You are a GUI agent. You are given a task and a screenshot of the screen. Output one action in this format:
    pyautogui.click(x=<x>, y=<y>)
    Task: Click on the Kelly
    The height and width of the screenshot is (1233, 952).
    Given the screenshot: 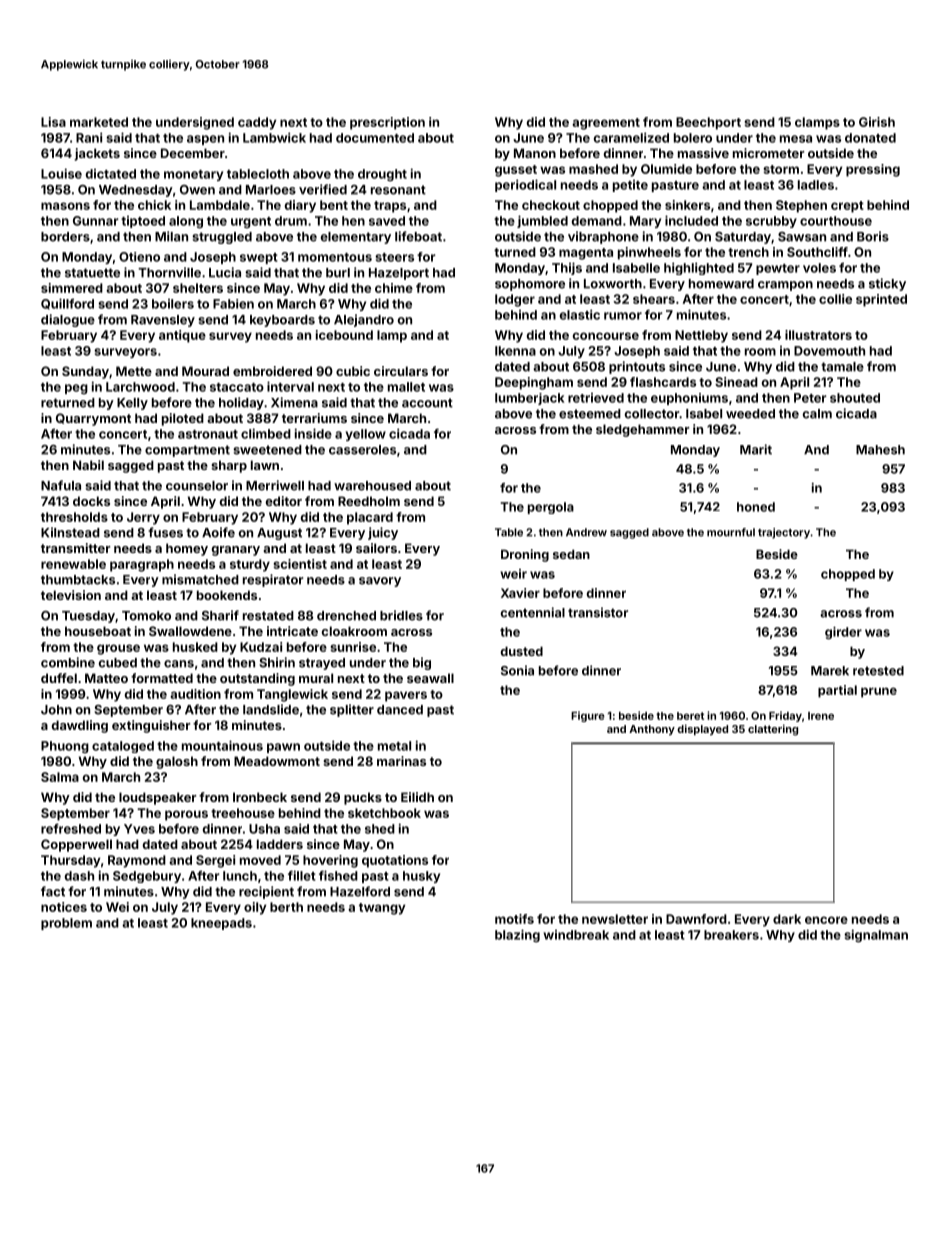 What is the action you would take?
    pyautogui.click(x=132, y=404)
